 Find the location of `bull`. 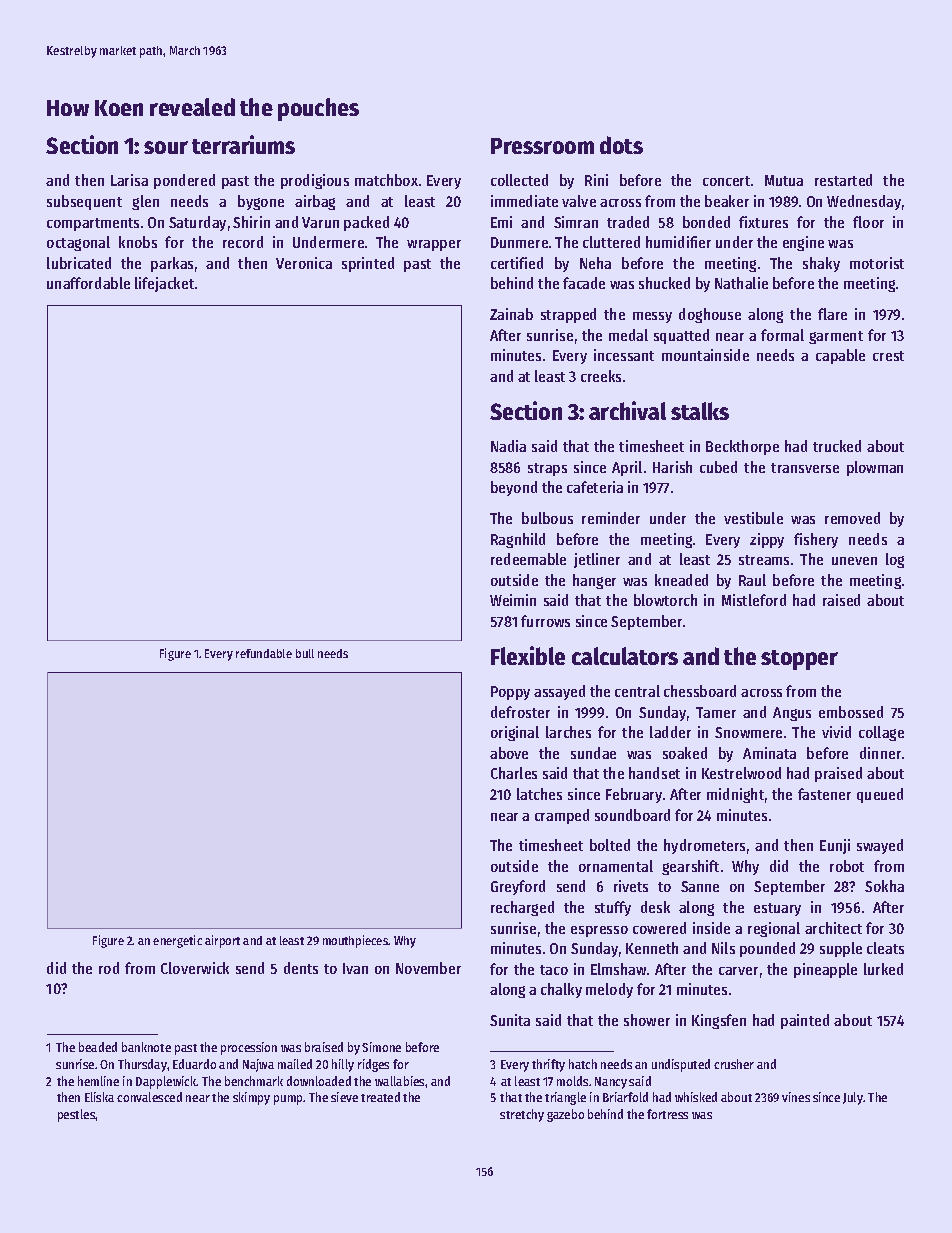

bull is located at coordinates (305, 653).
